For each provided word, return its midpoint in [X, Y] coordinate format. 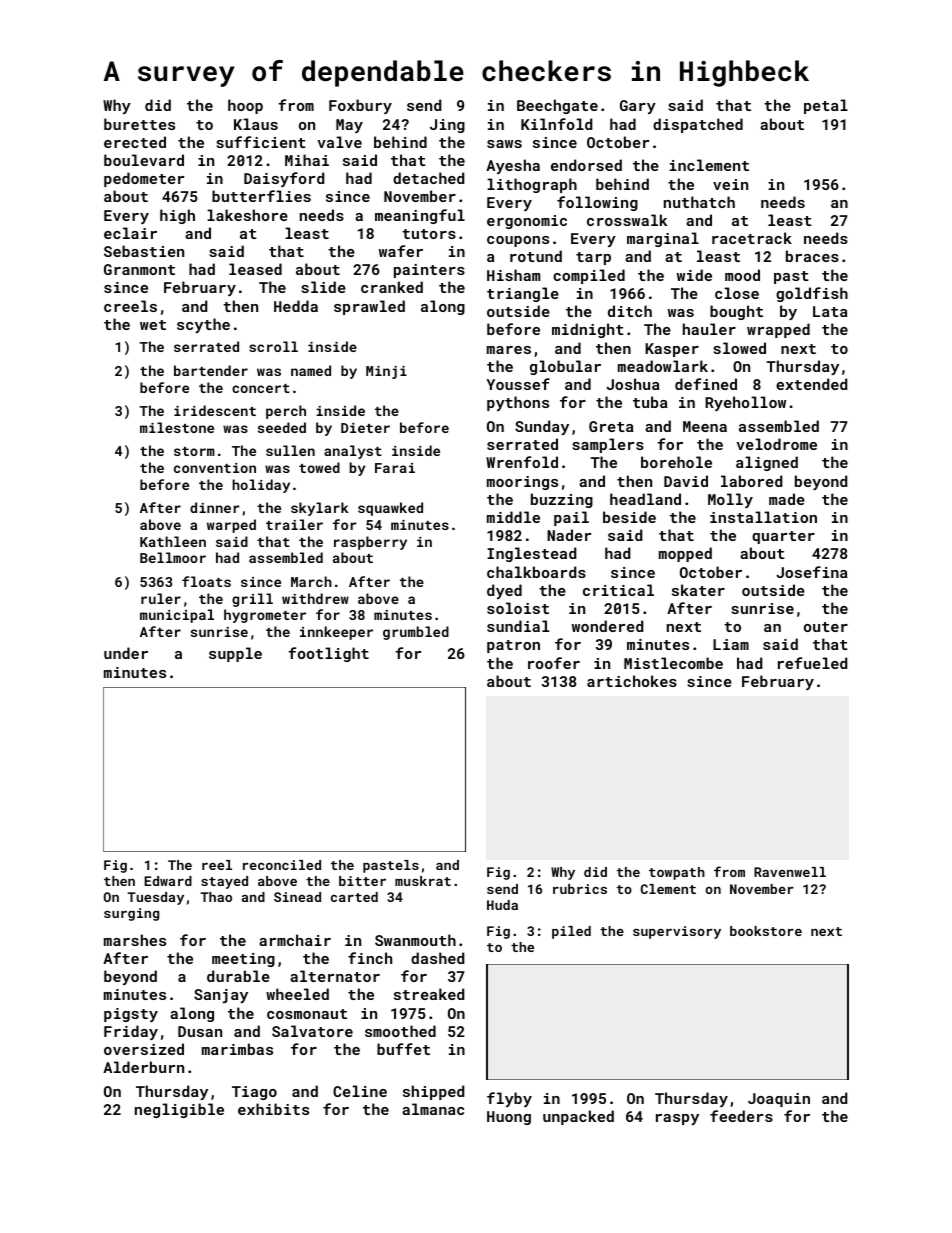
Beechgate [557, 106]
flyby [509, 1099]
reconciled [282, 865]
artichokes [632, 681]
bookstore [766, 931]
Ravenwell [790, 872]
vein [730, 184]
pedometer [144, 179]
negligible [179, 1110]
